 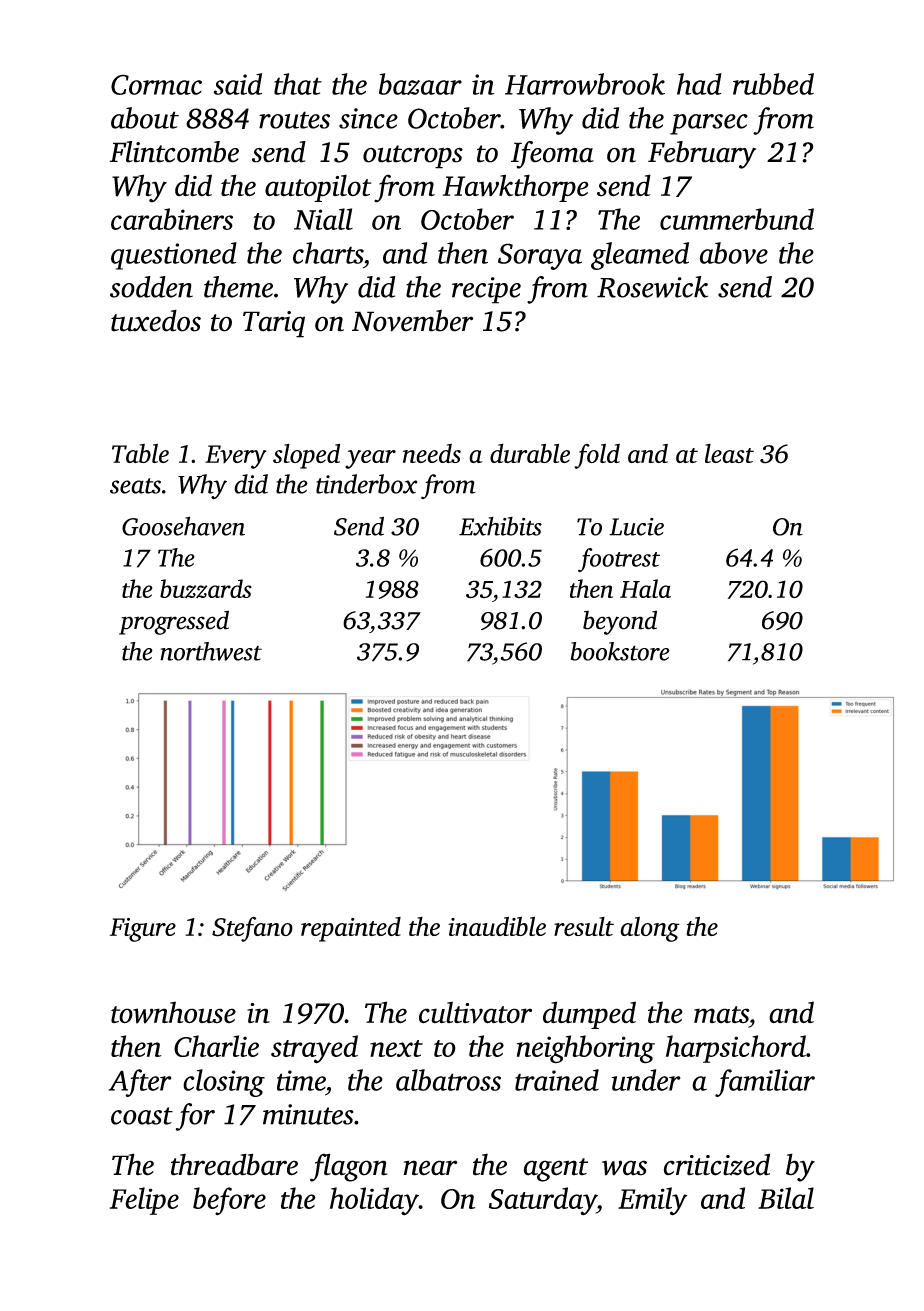 What do you see at coordinates (314, 1049) in the document?
I see `strayed` at bounding box center [314, 1049].
